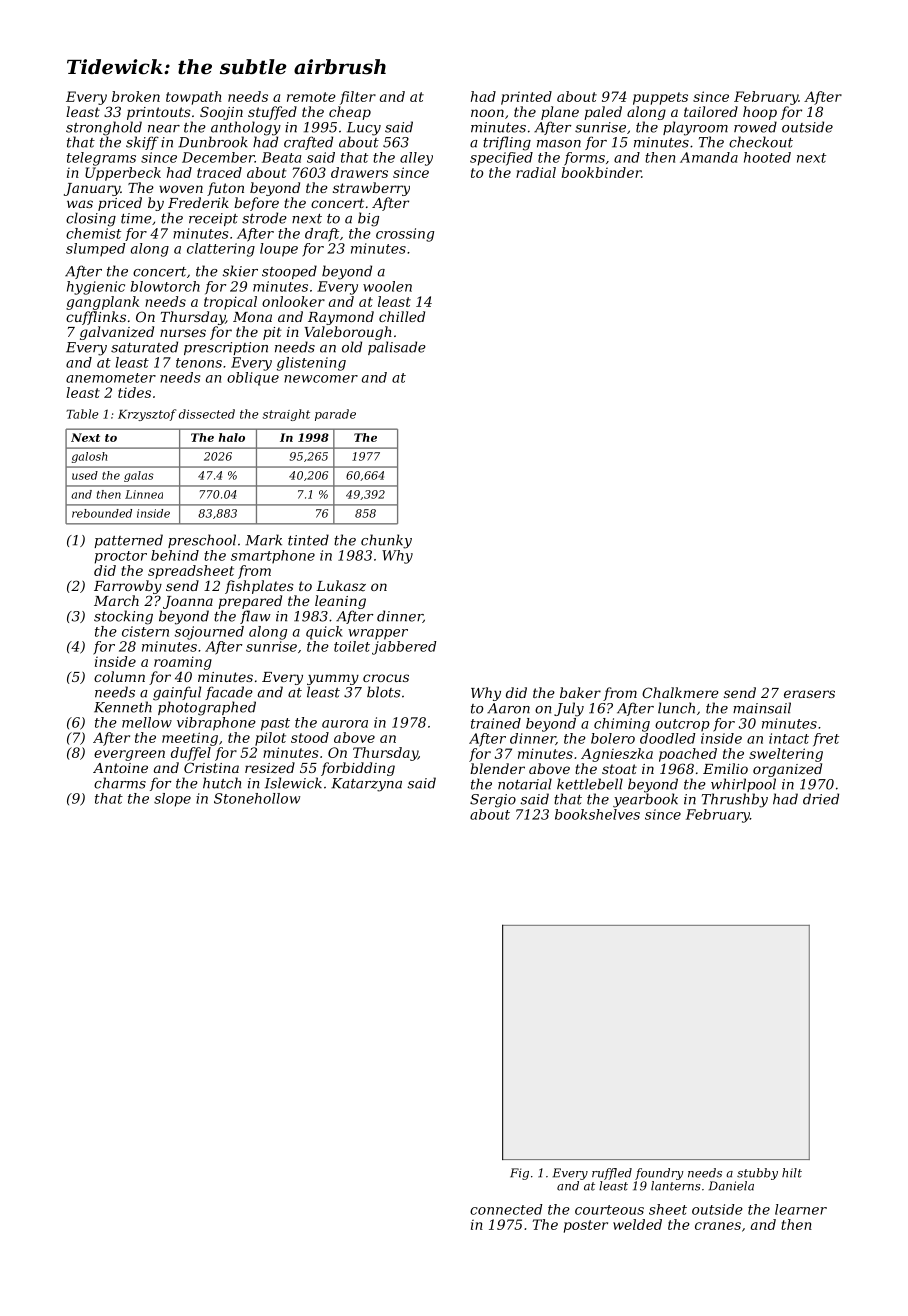 Image resolution: width=908 pixels, height=1316 pixels. Describe the element at coordinates (809, 694) in the screenshot. I see `erasers` at that location.
